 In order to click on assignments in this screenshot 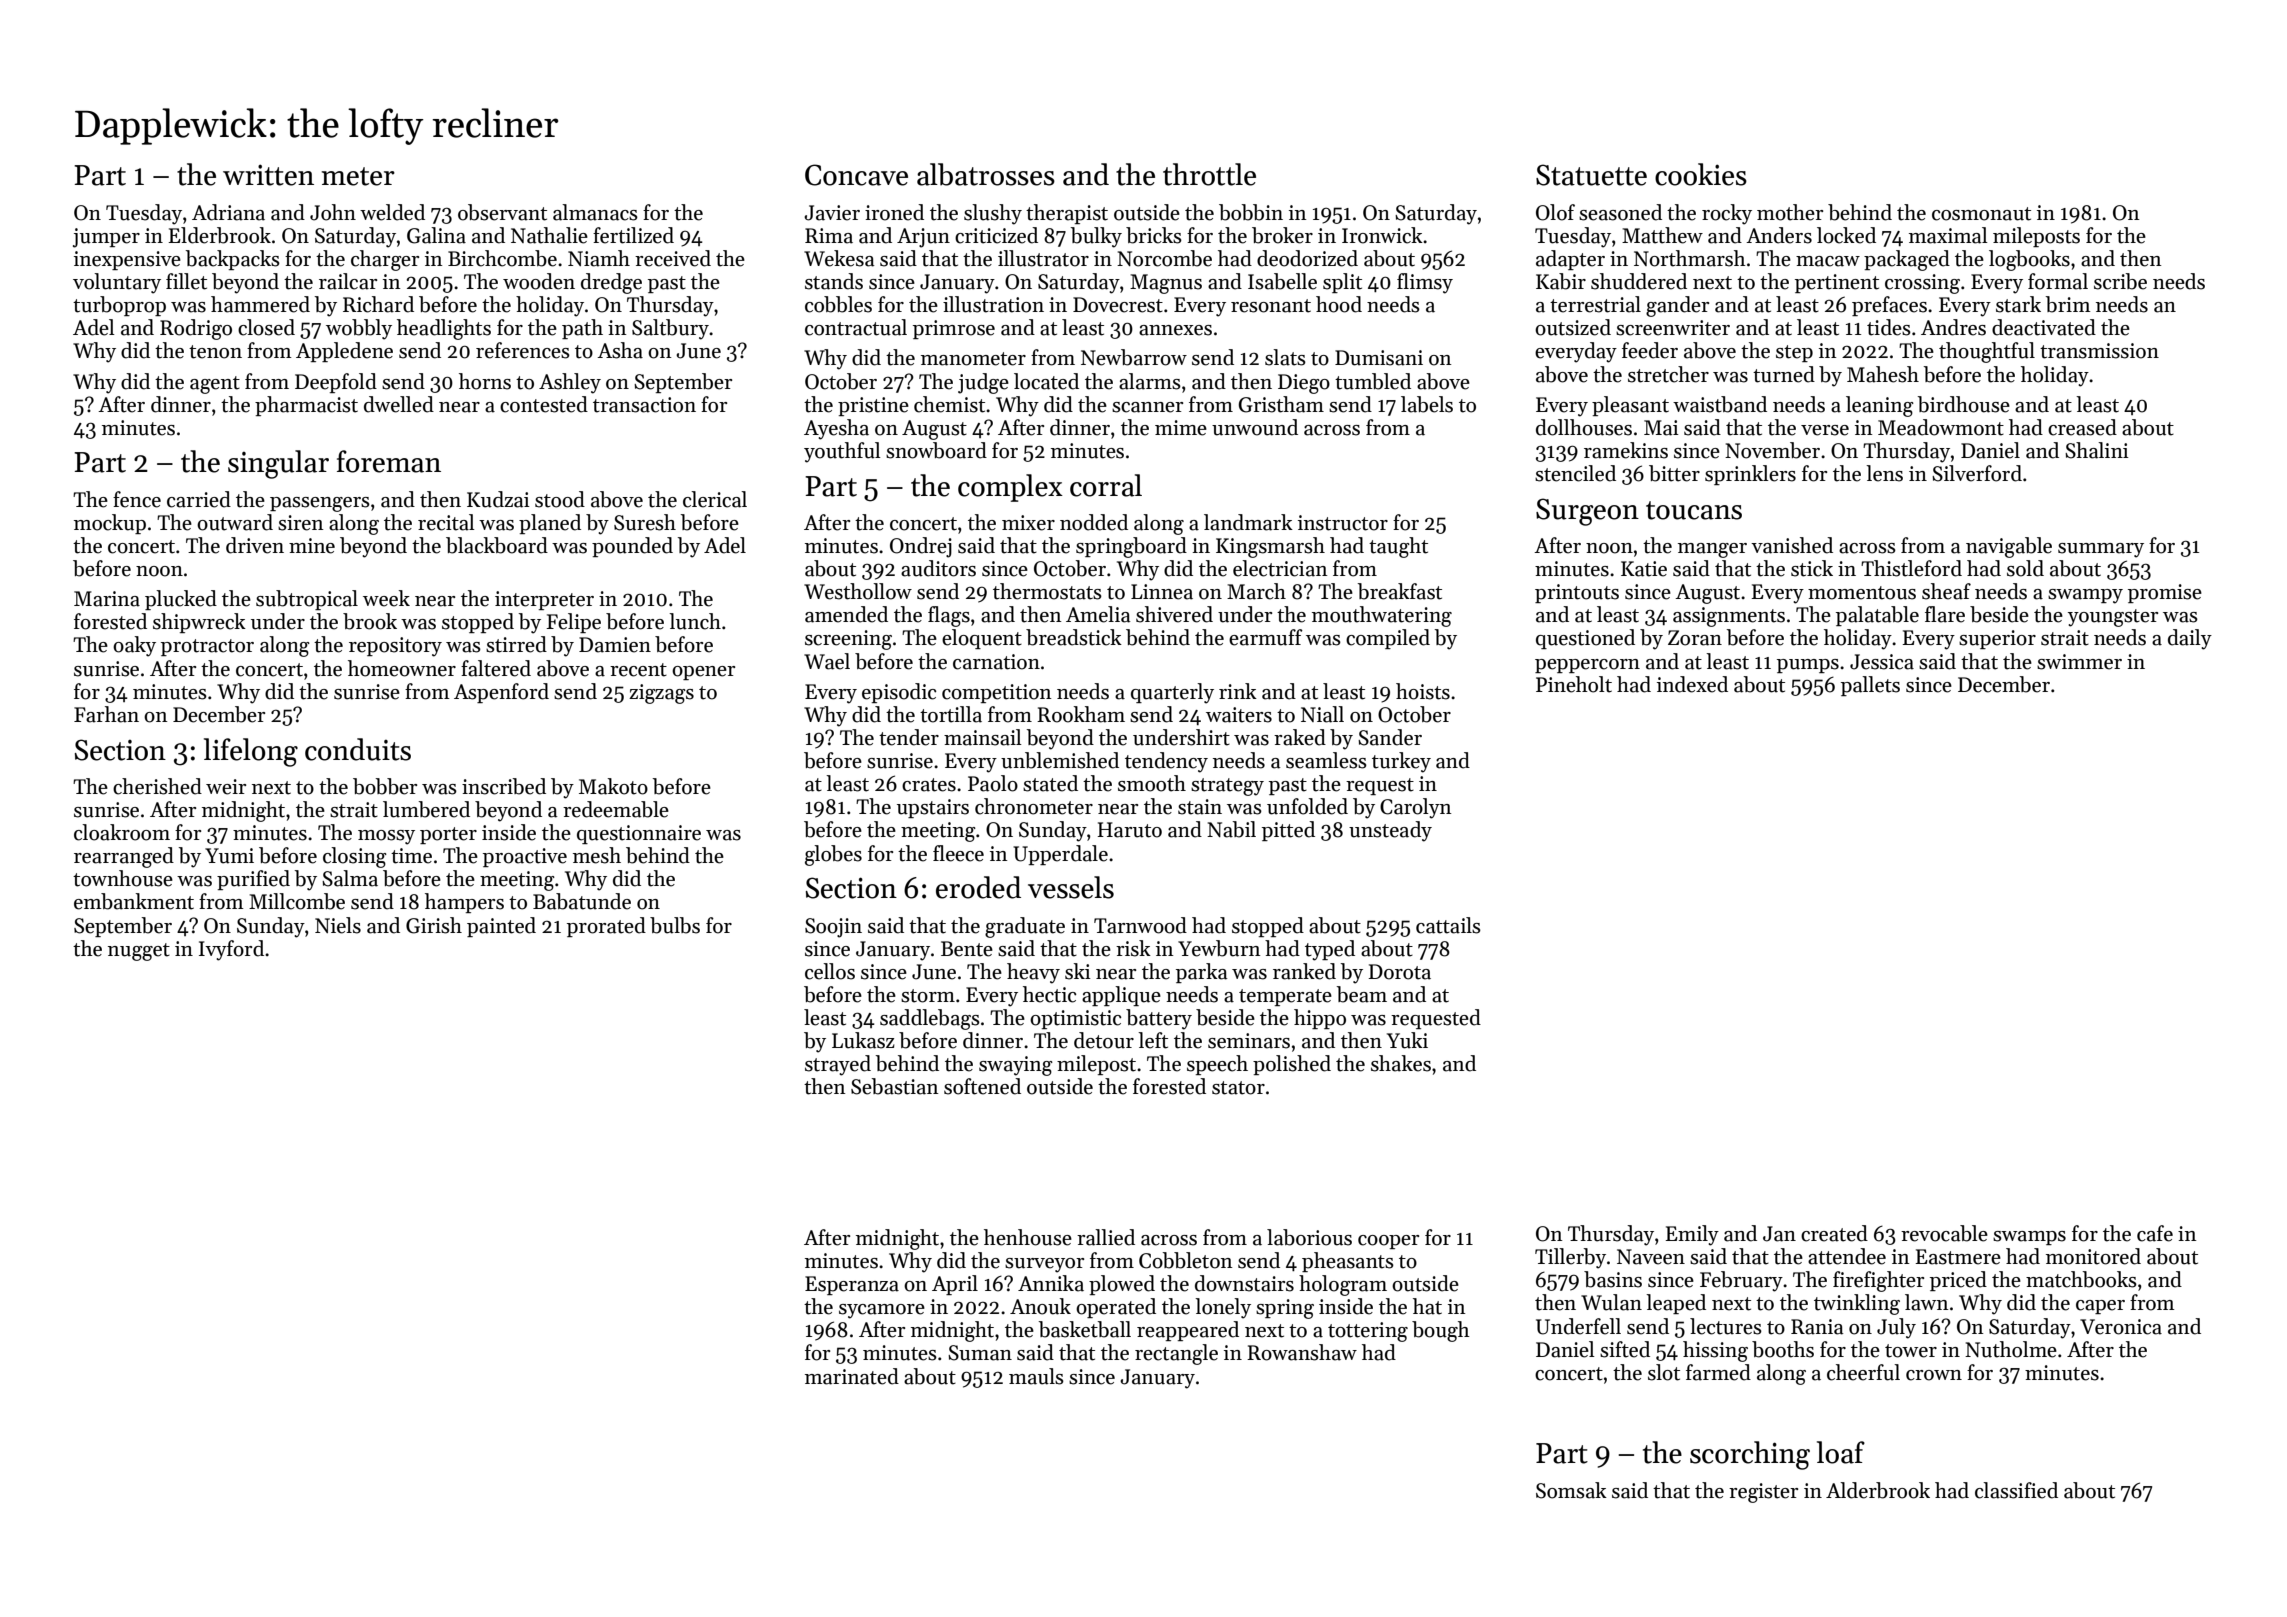, I will do `click(1729, 617)`.
